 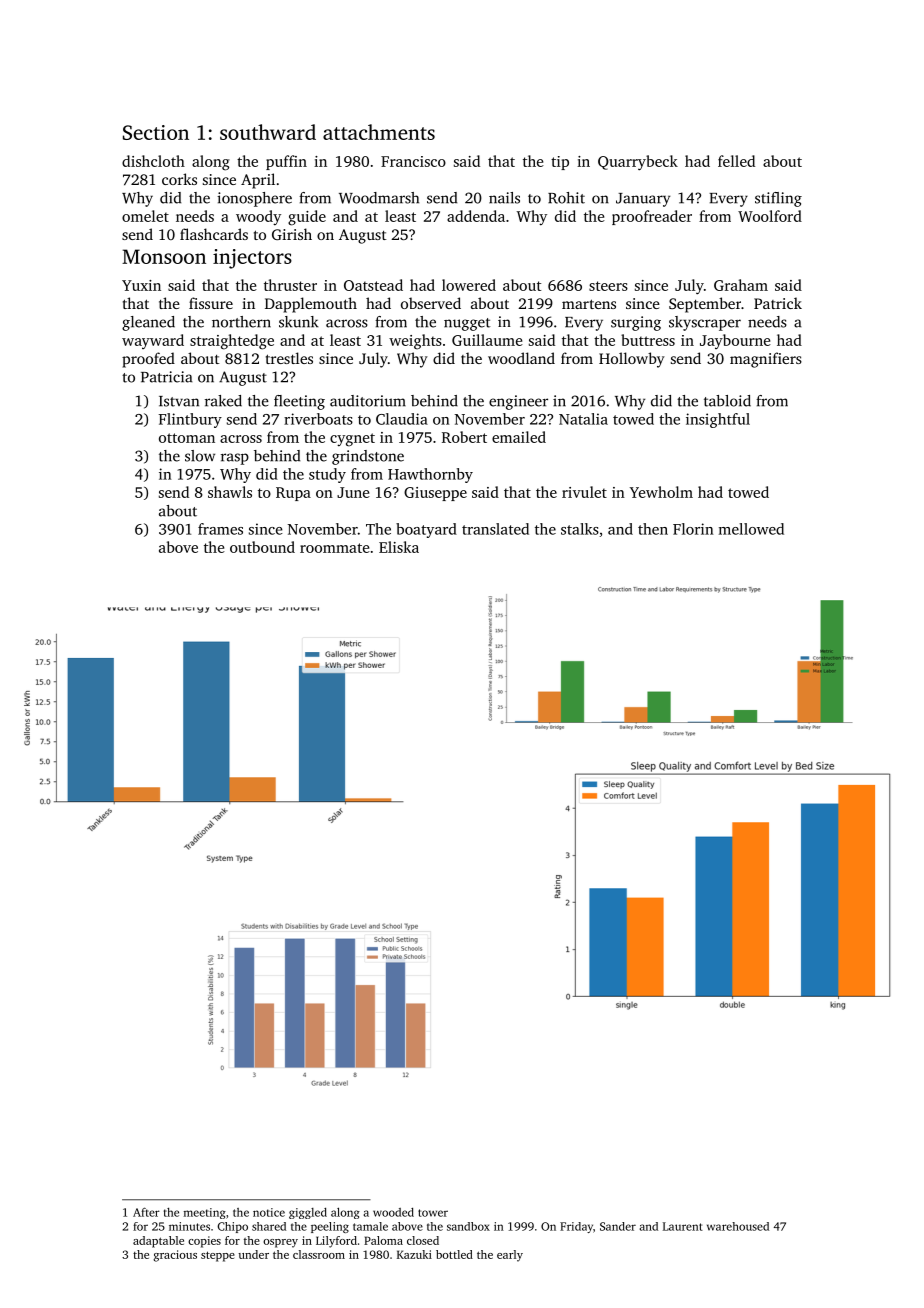 I want to click on Hollowby, so click(x=632, y=360).
